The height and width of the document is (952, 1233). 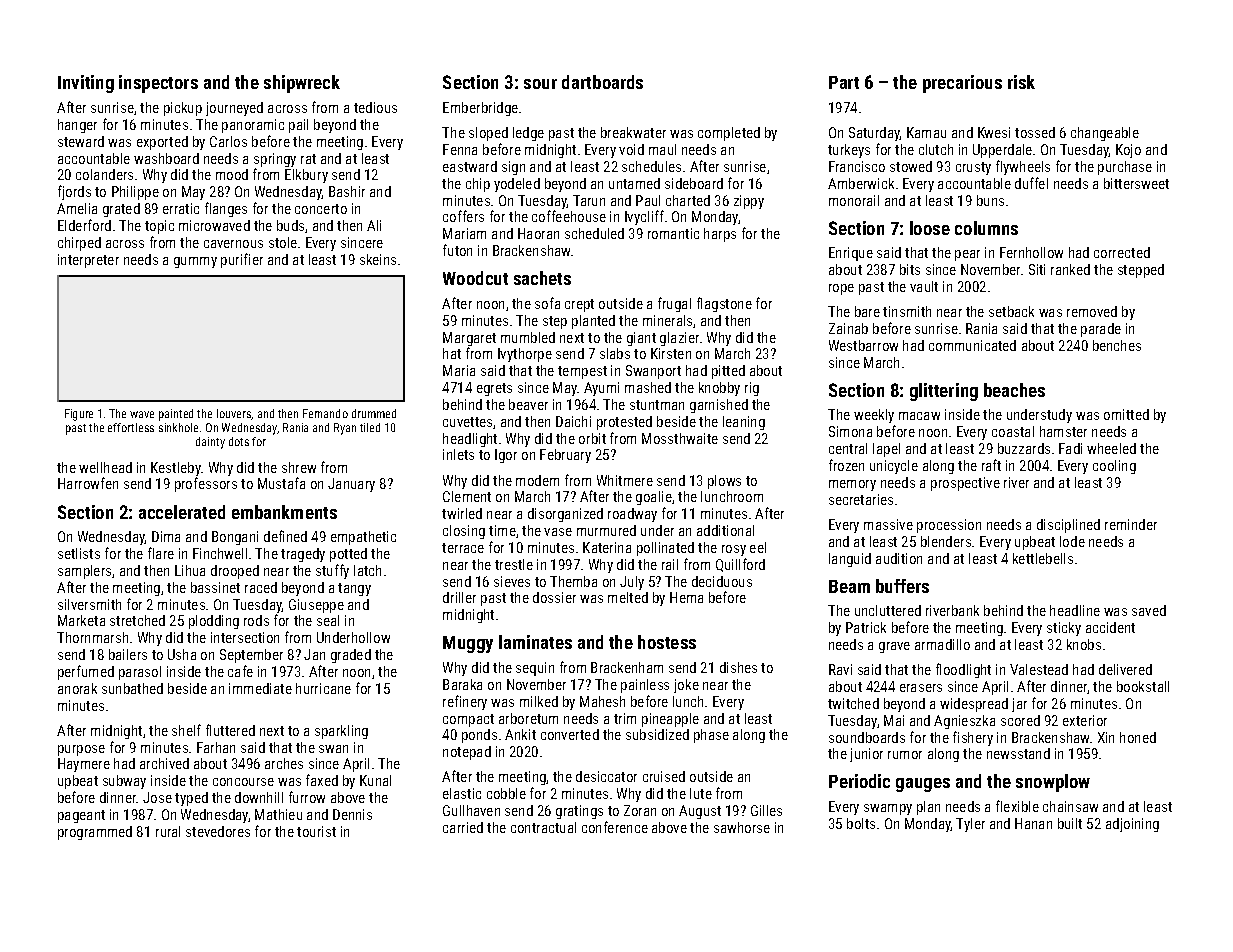 What do you see at coordinates (95, 833) in the document?
I see `programmed` at bounding box center [95, 833].
